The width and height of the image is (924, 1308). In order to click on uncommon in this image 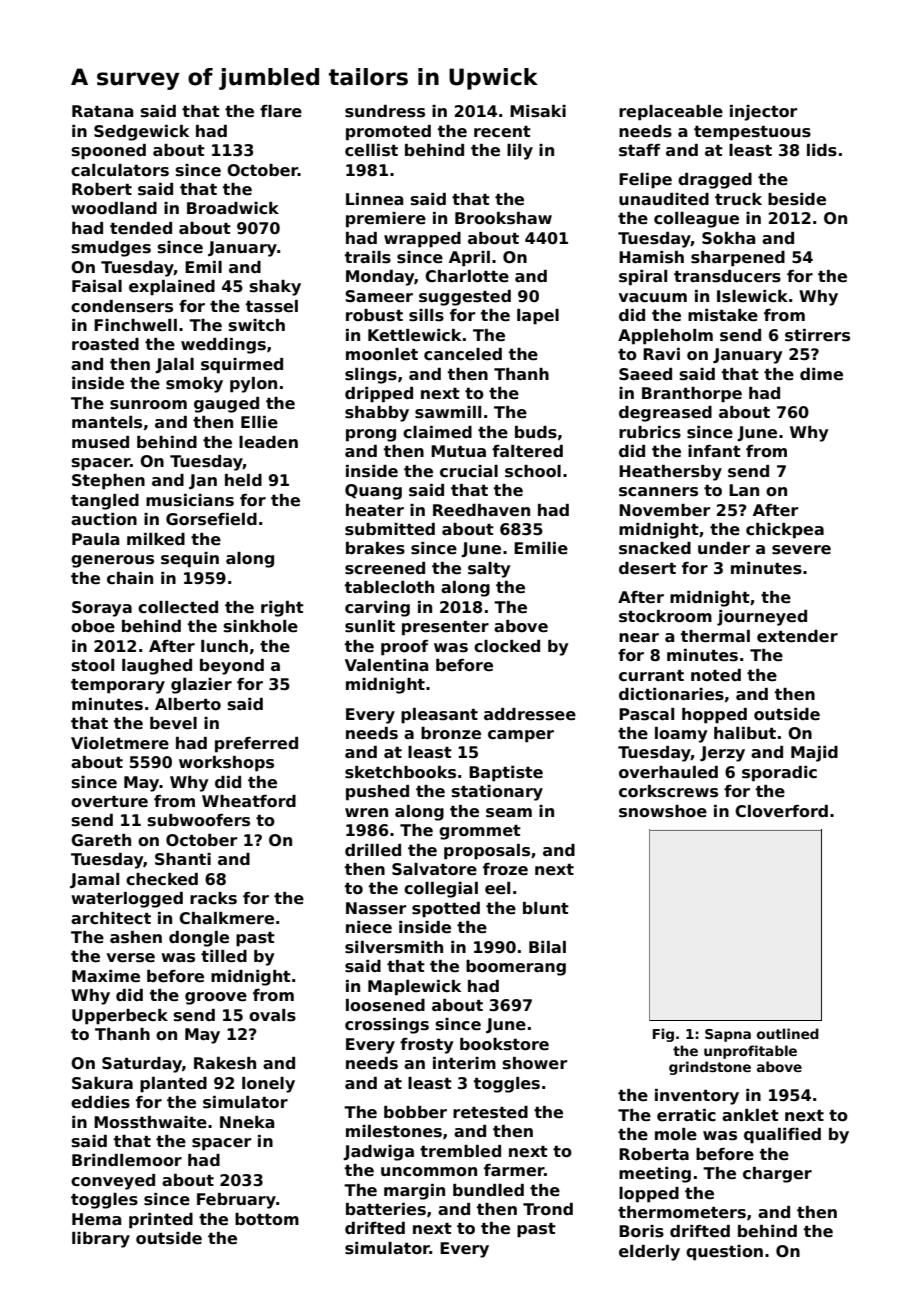, I will do `click(429, 1172)`.
